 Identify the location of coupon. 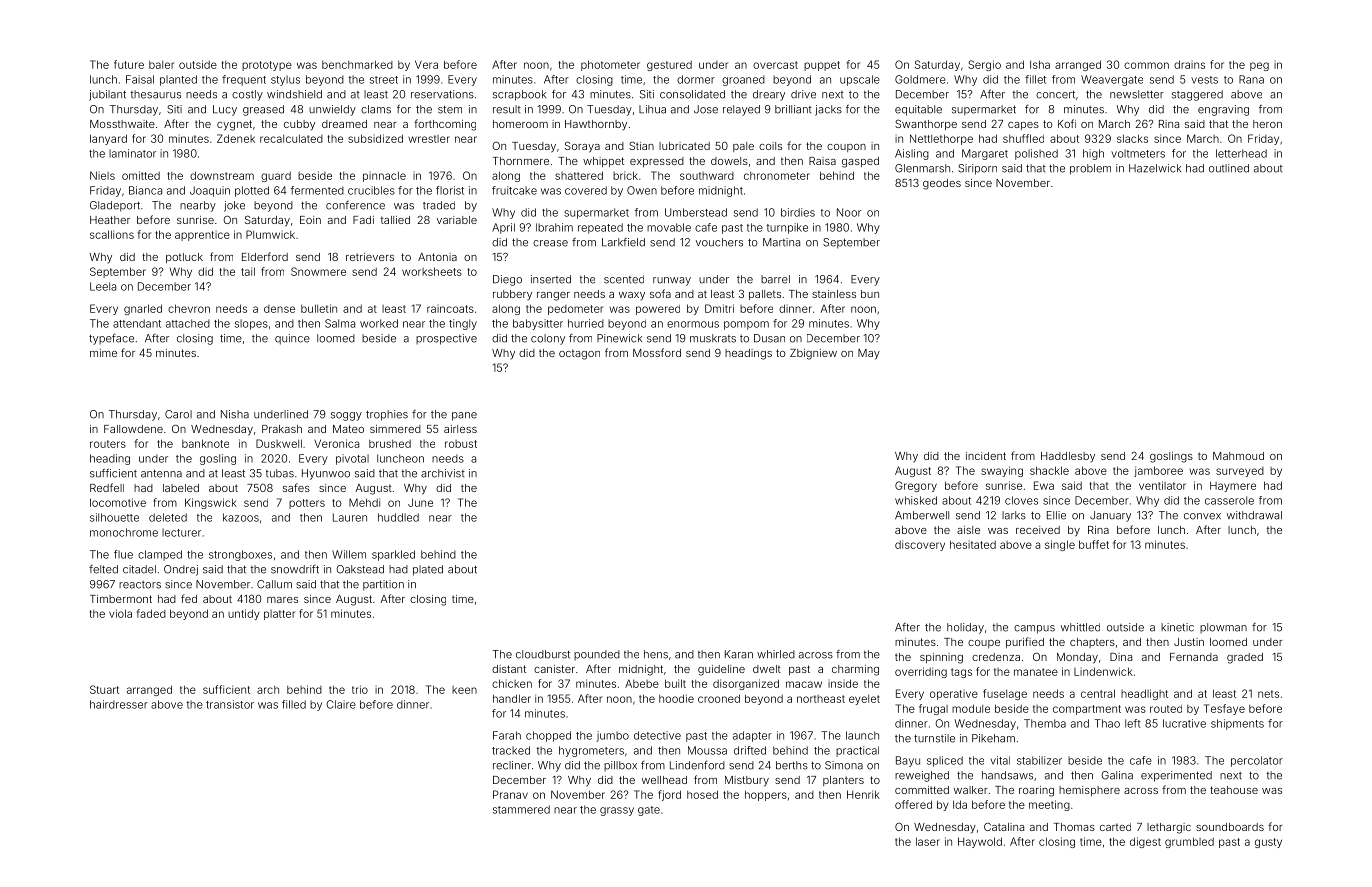
(846, 148).
